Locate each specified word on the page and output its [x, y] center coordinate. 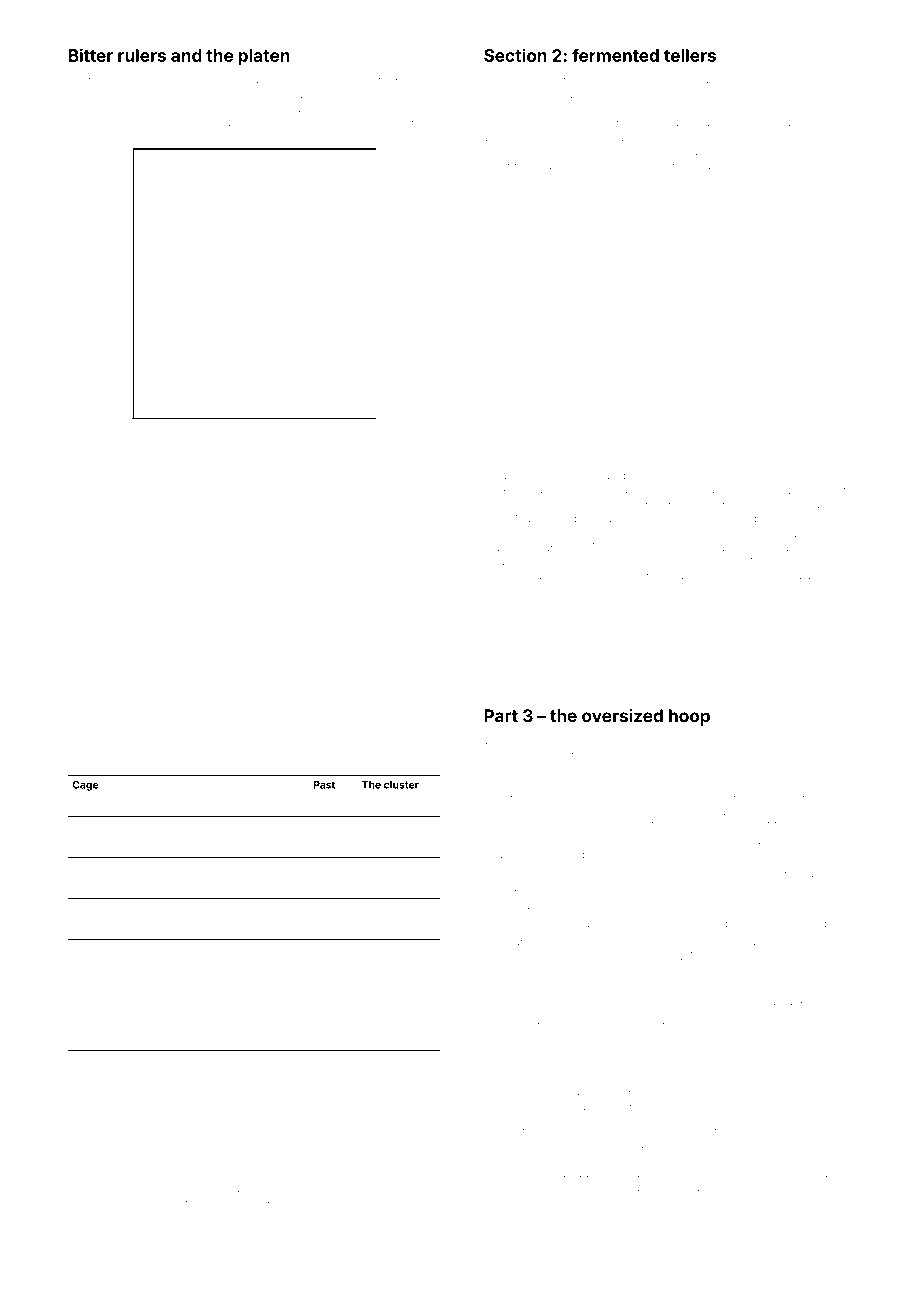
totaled [822, 826]
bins [170, 1189]
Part [501, 715]
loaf [578, 1187]
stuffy [497, 784]
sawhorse [767, 476]
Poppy [500, 476]
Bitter [91, 55]
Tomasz [698, 94]
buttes [352, 137]
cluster [401, 785]
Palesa [677, 1187]
